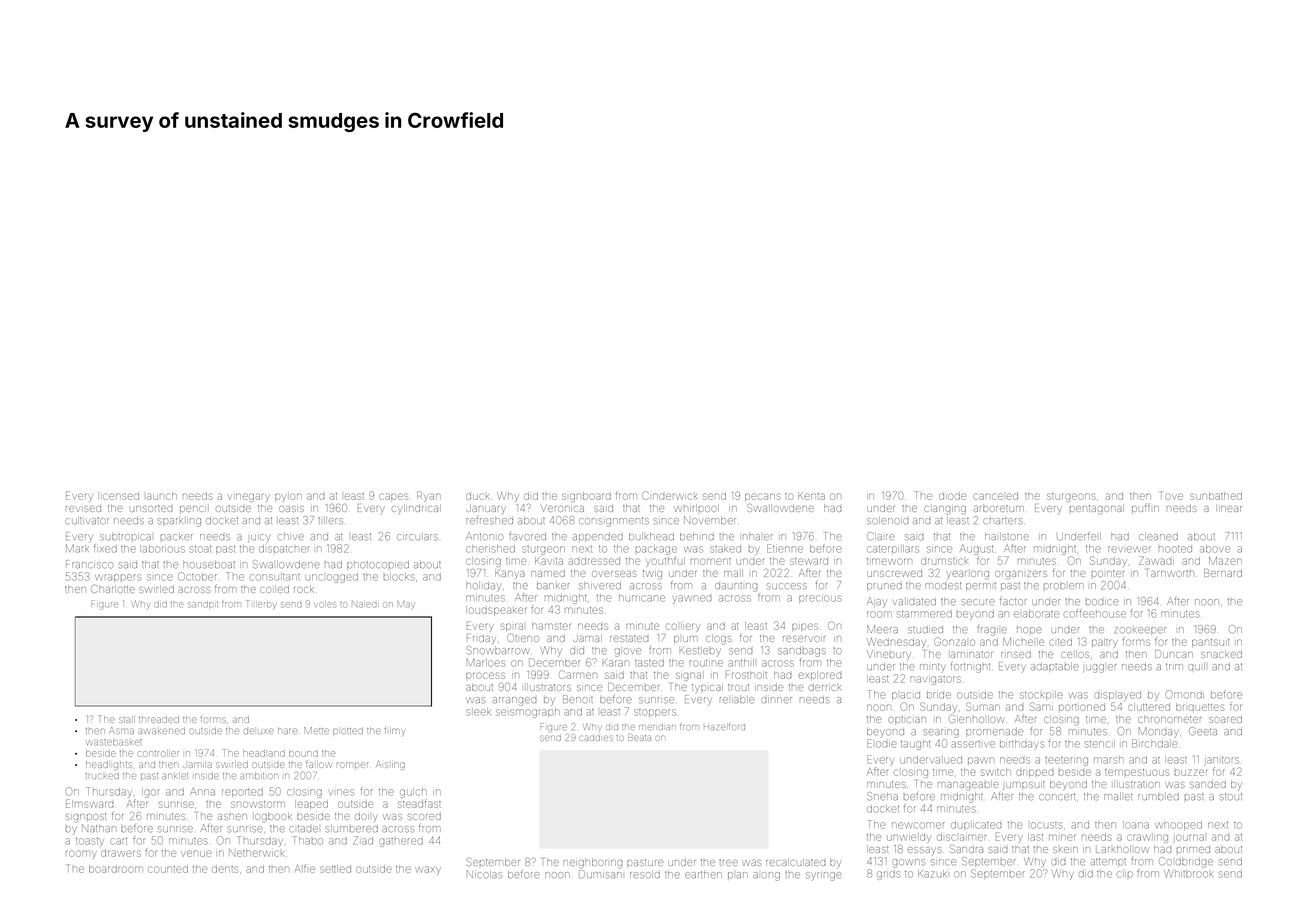 This screenshot has width=1308, height=924. I want to click on clip, so click(1125, 874).
